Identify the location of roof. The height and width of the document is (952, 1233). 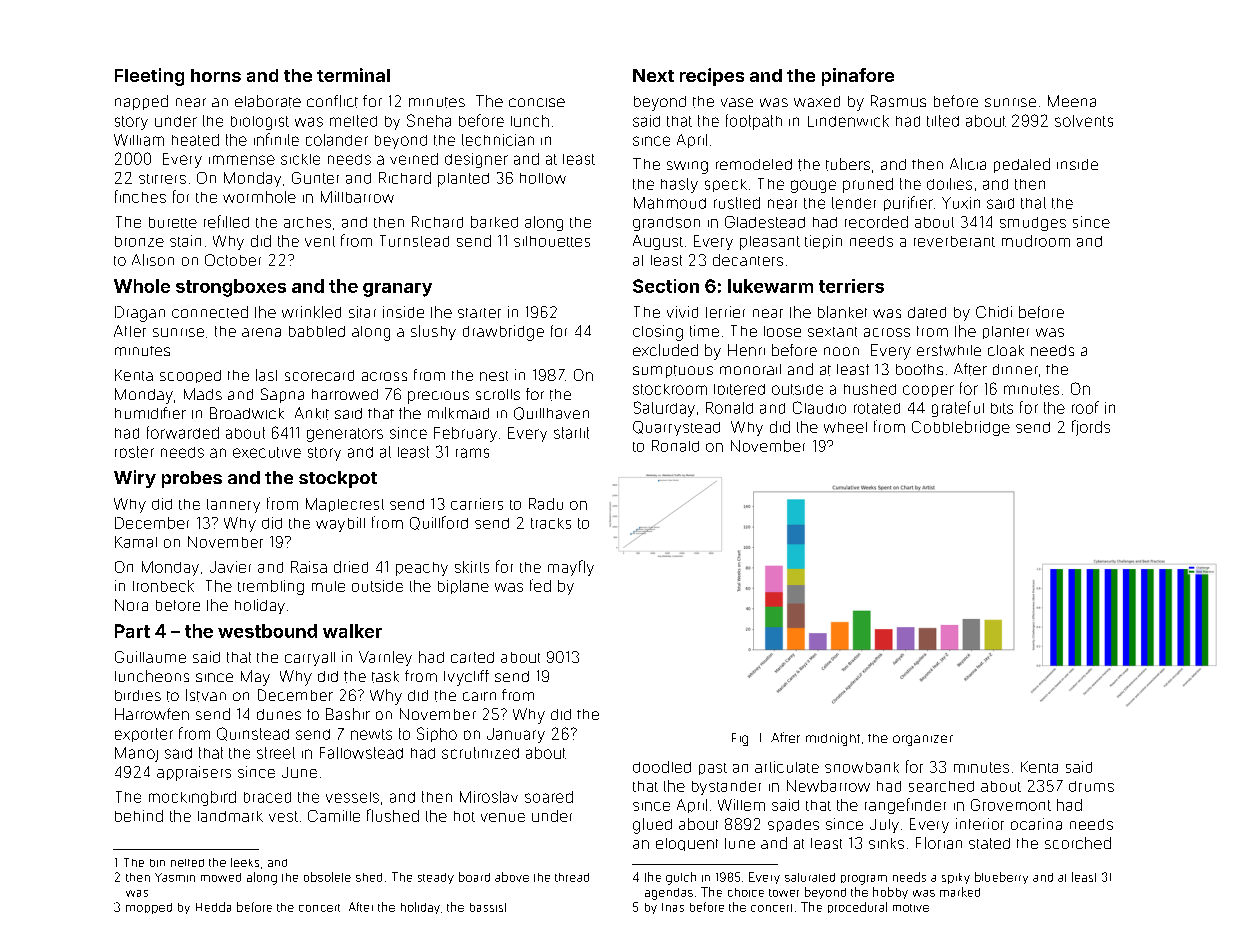
(1085, 407).
